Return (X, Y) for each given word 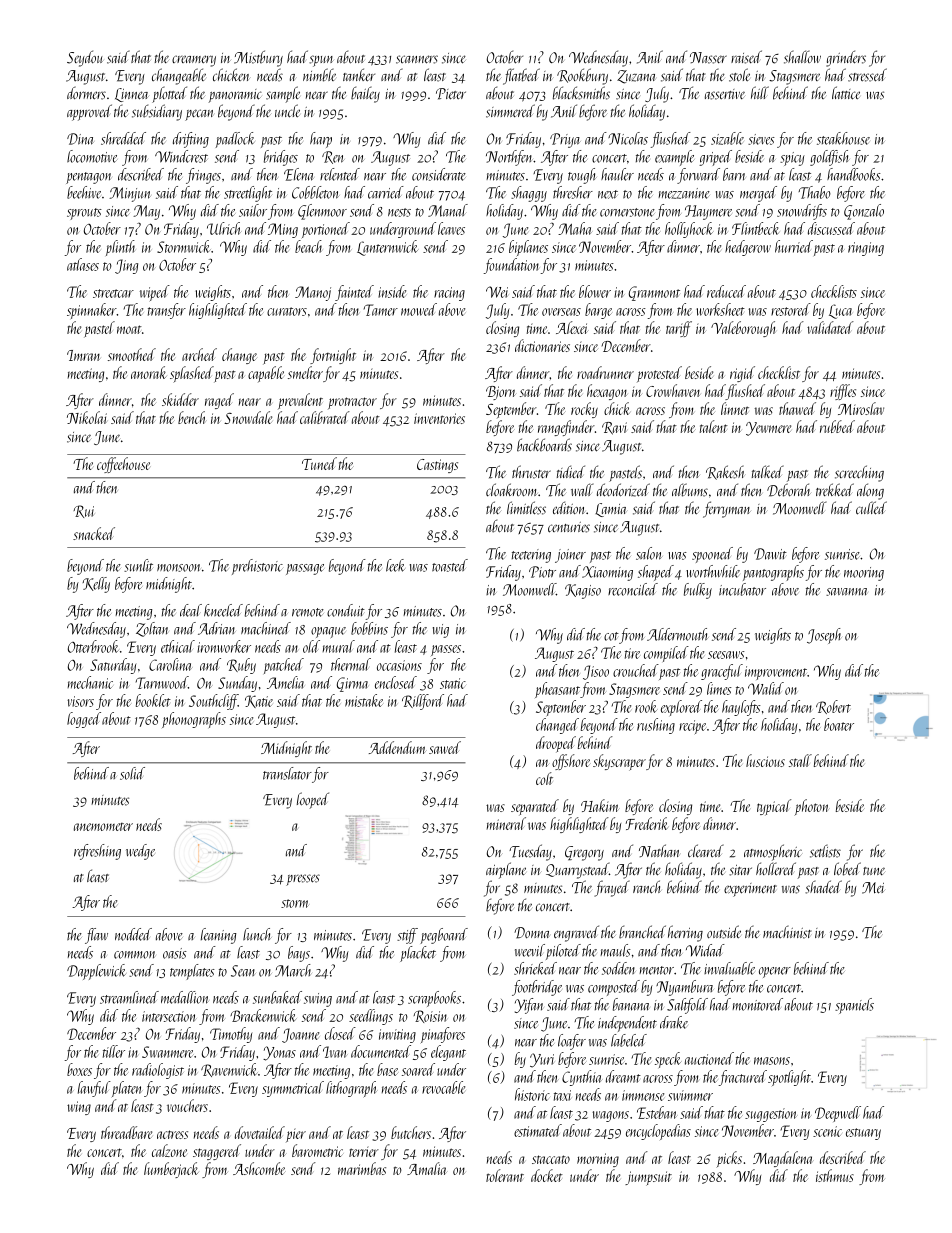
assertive (725, 94)
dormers (86, 93)
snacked (94, 533)
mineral (506, 823)
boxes (79, 1069)
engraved (576, 933)
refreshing (97, 852)
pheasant (557, 690)
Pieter (451, 94)
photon (811, 807)
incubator (742, 589)
